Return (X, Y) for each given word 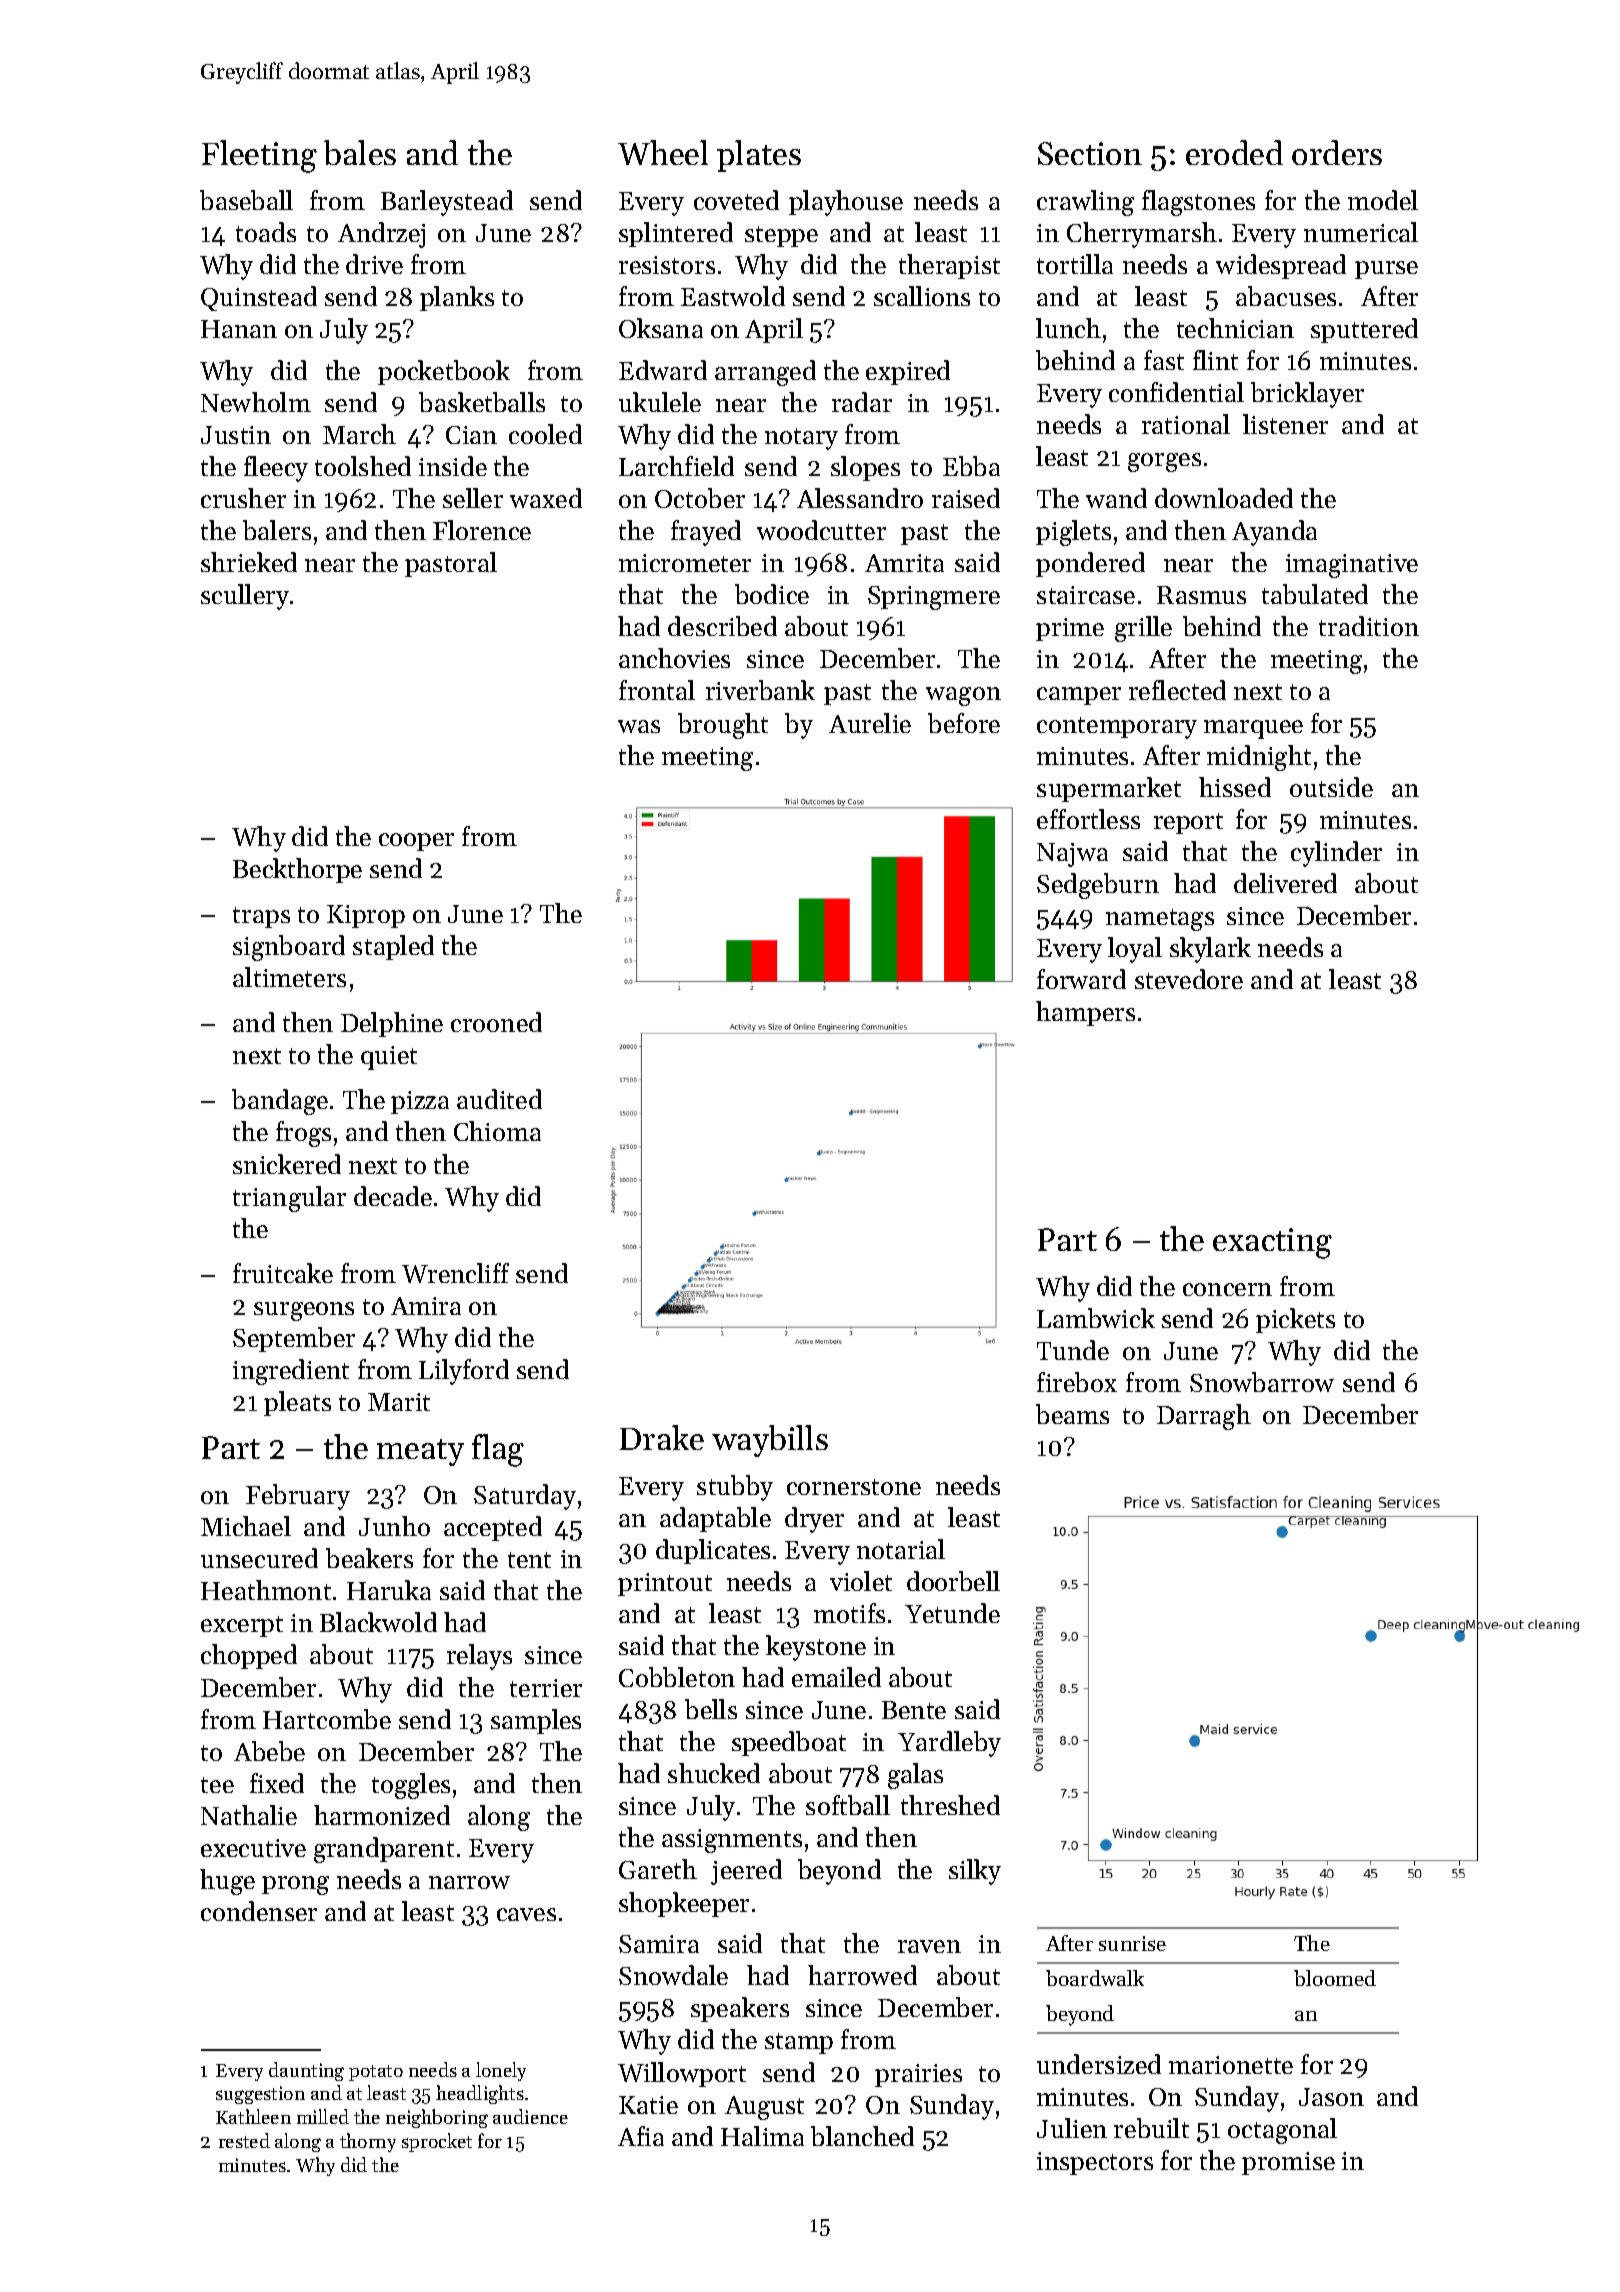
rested (244, 2140)
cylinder (1336, 854)
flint (1215, 360)
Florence (482, 530)
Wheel (663, 152)
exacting (1272, 1243)
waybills (770, 1441)
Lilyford (464, 1372)
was (639, 726)
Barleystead (447, 203)
